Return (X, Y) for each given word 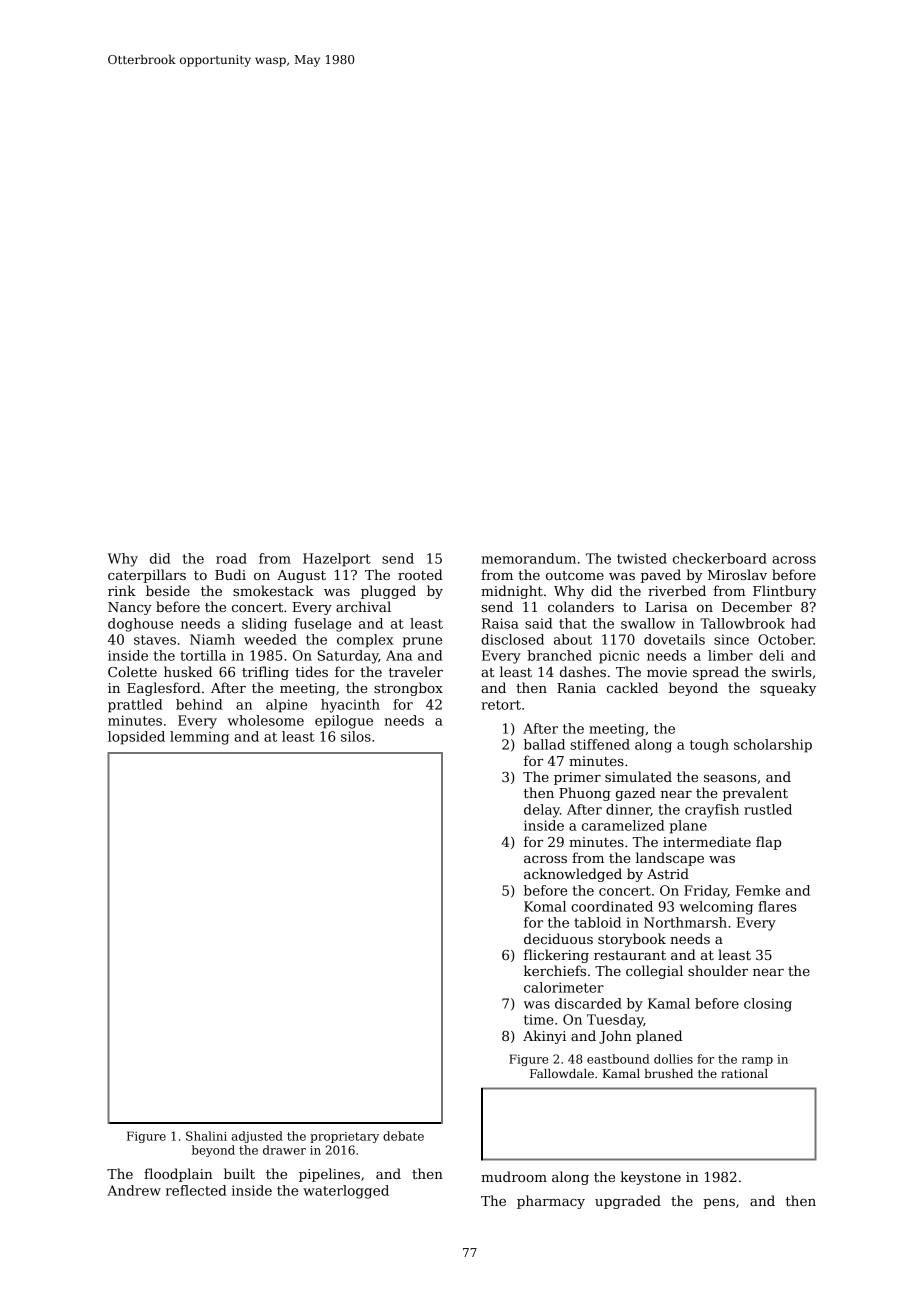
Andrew (134, 1190)
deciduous (558, 938)
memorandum (528, 558)
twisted (642, 558)
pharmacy (551, 1202)
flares (777, 906)
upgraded (628, 1202)
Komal (545, 906)
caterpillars (147, 576)
